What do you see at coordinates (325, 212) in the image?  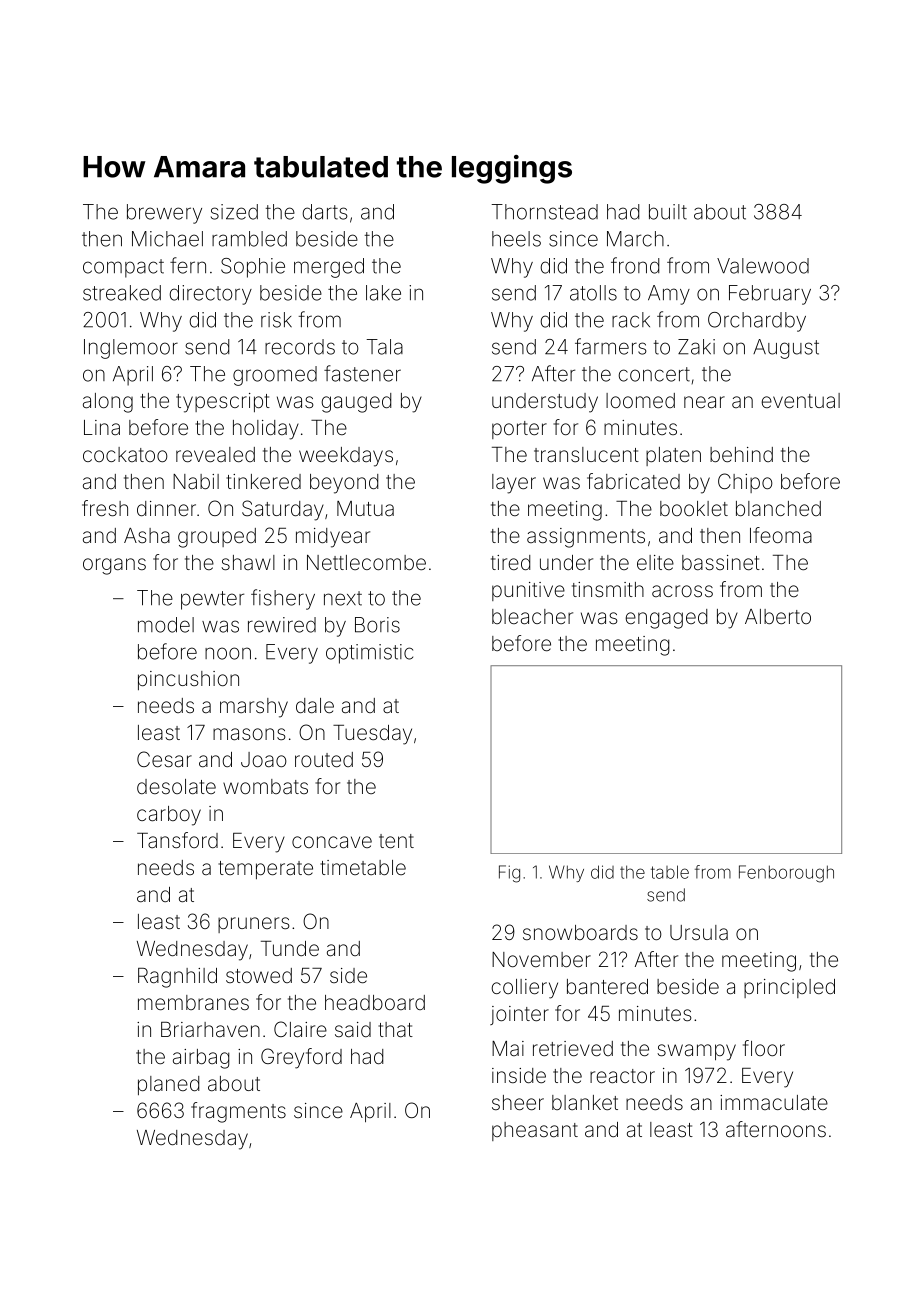 I see `darts` at bounding box center [325, 212].
